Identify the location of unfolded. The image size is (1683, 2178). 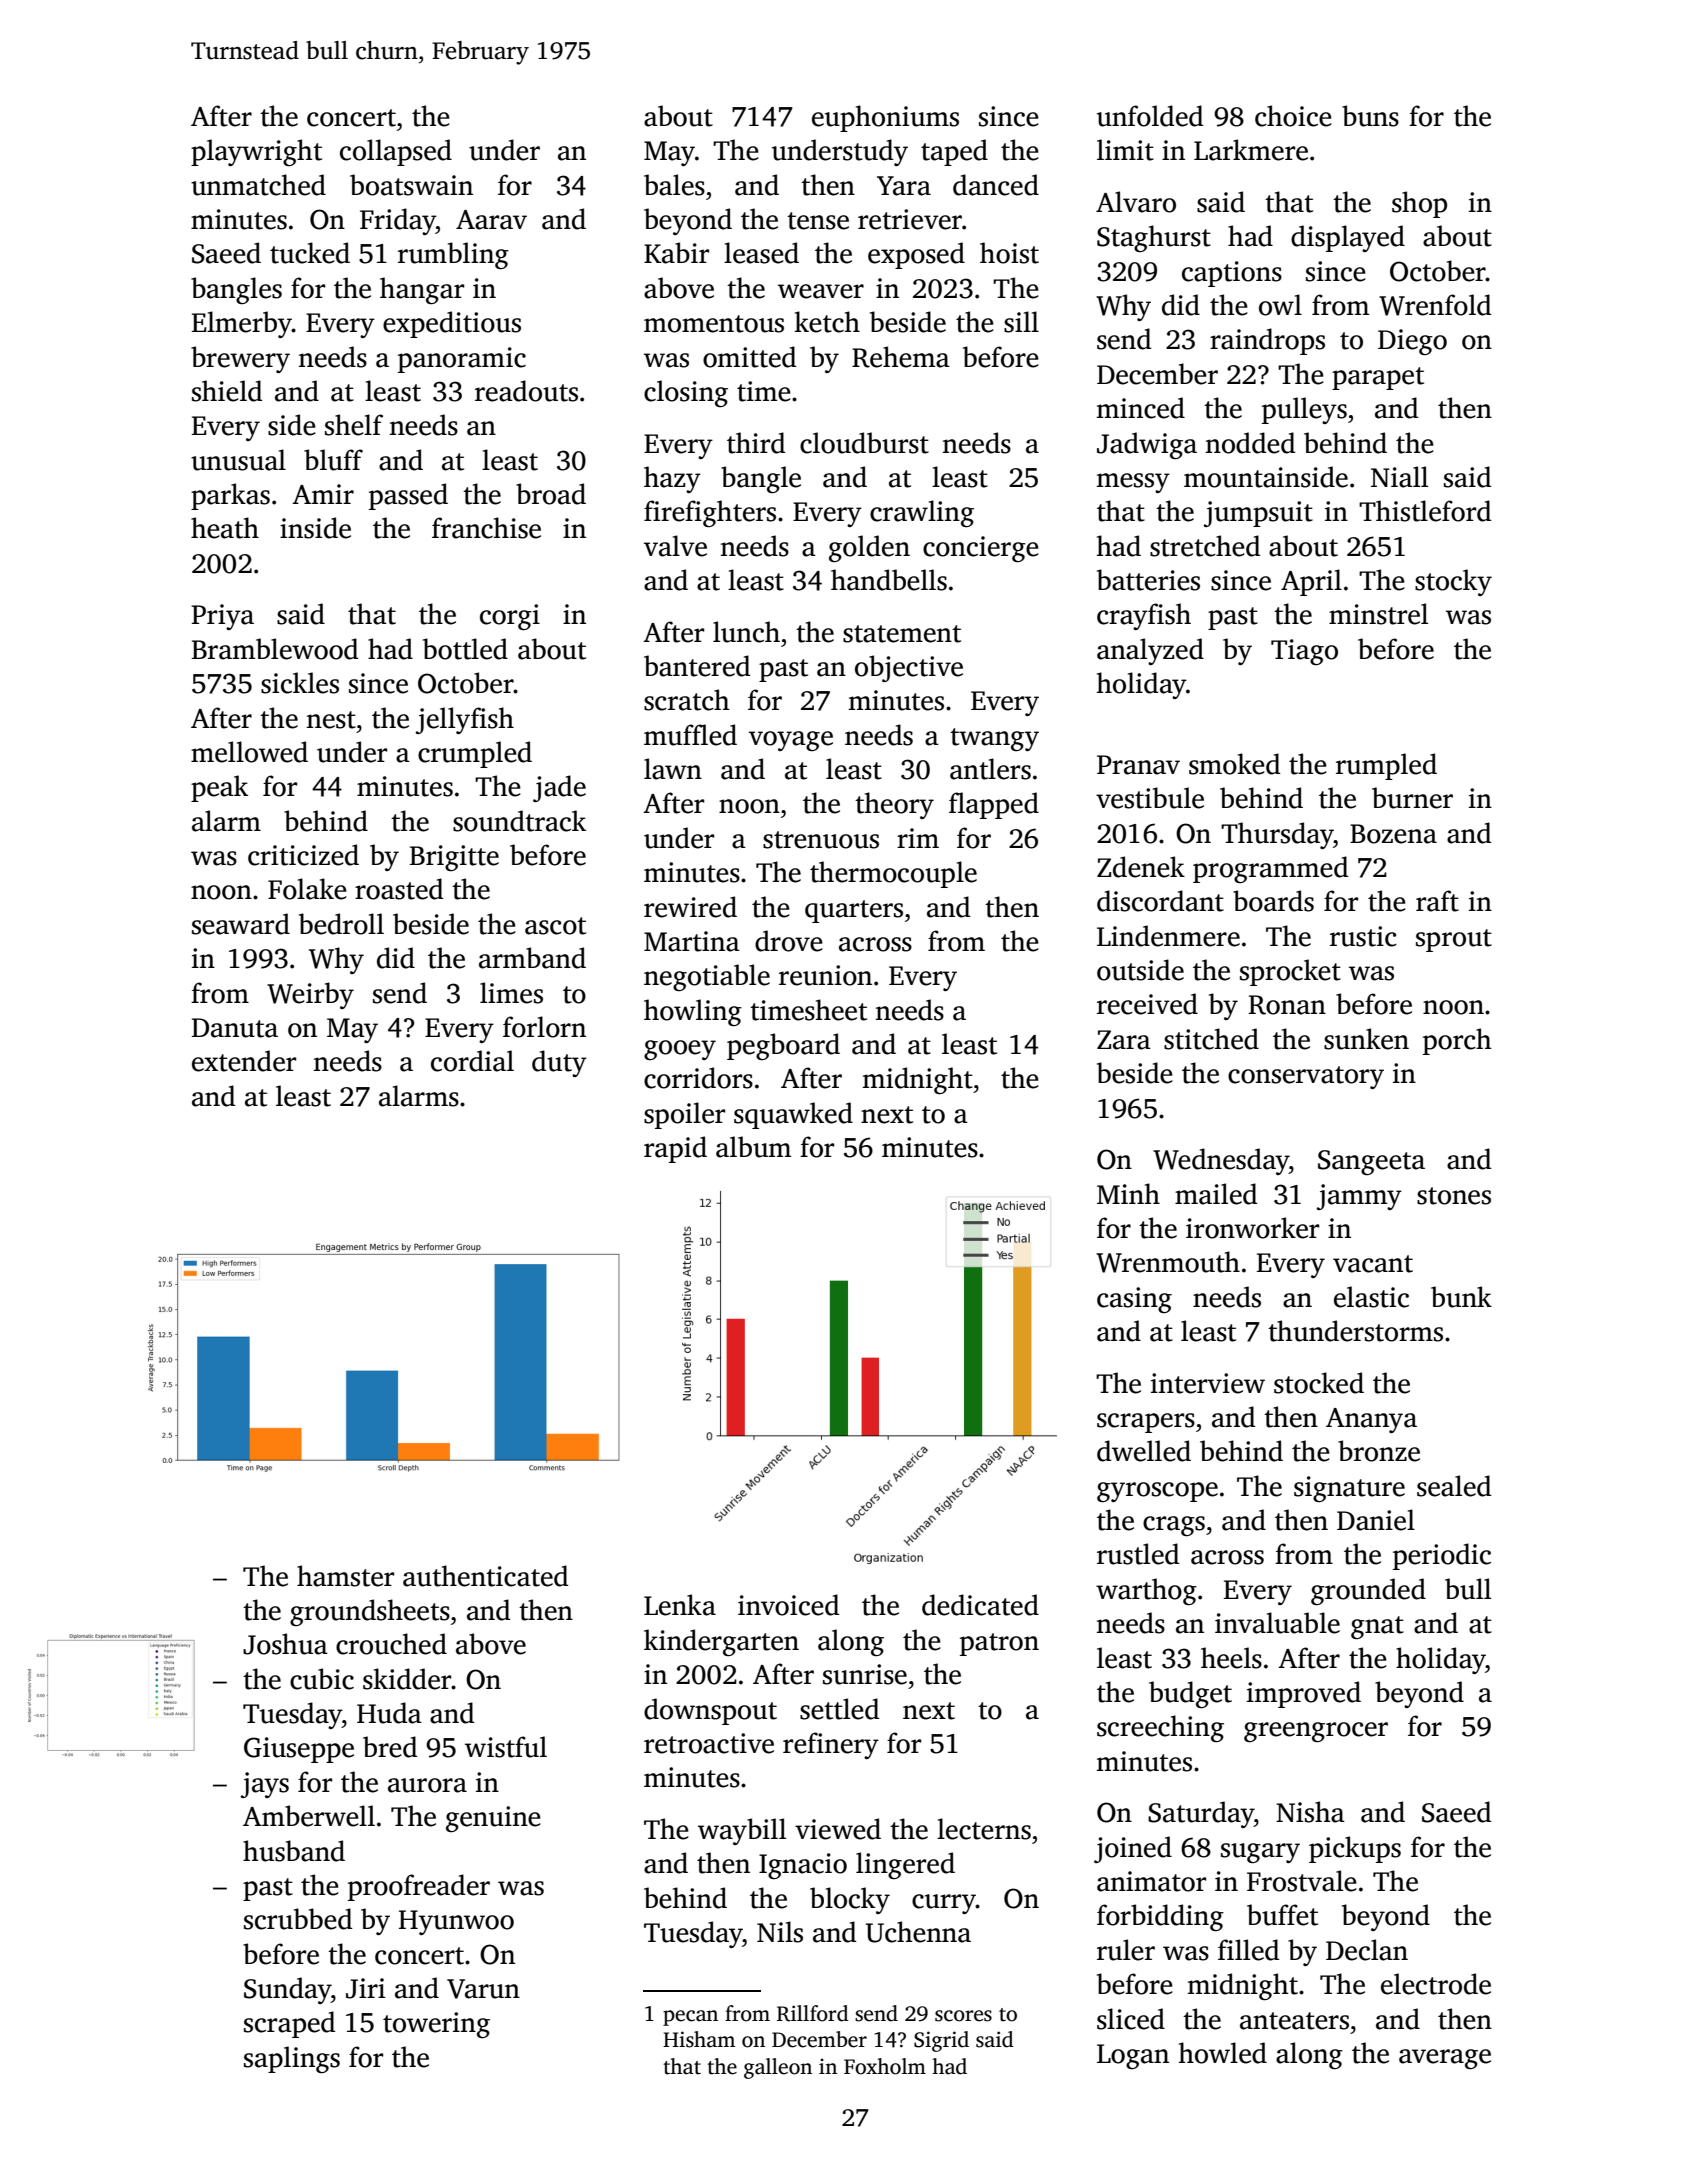
(1150, 116).
